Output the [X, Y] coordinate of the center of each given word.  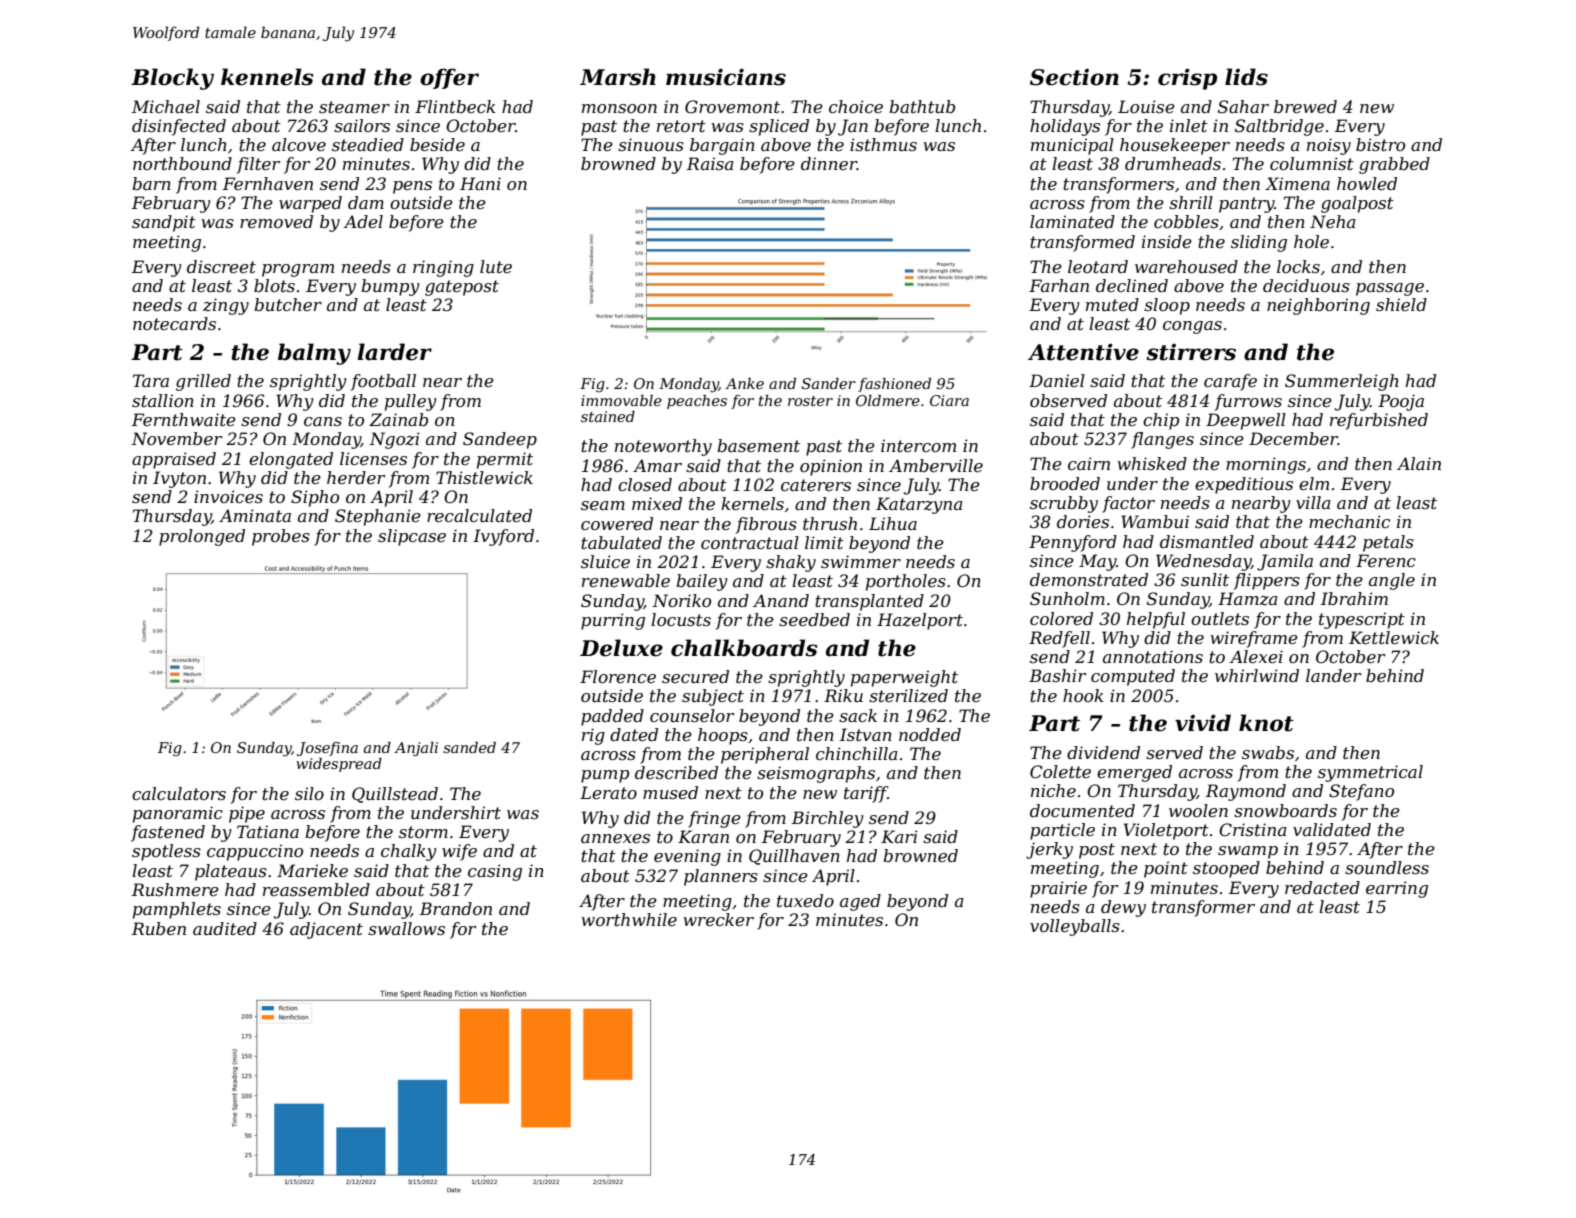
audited [225, 928]
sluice [605, 561]
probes [281, 537]
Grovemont [732, 106]
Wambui [1155, 521]
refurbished [1379, 421]
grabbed [1394, 165]
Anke [744, 383]
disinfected [179, 127]
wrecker [718, 919]
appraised [174, 460]
